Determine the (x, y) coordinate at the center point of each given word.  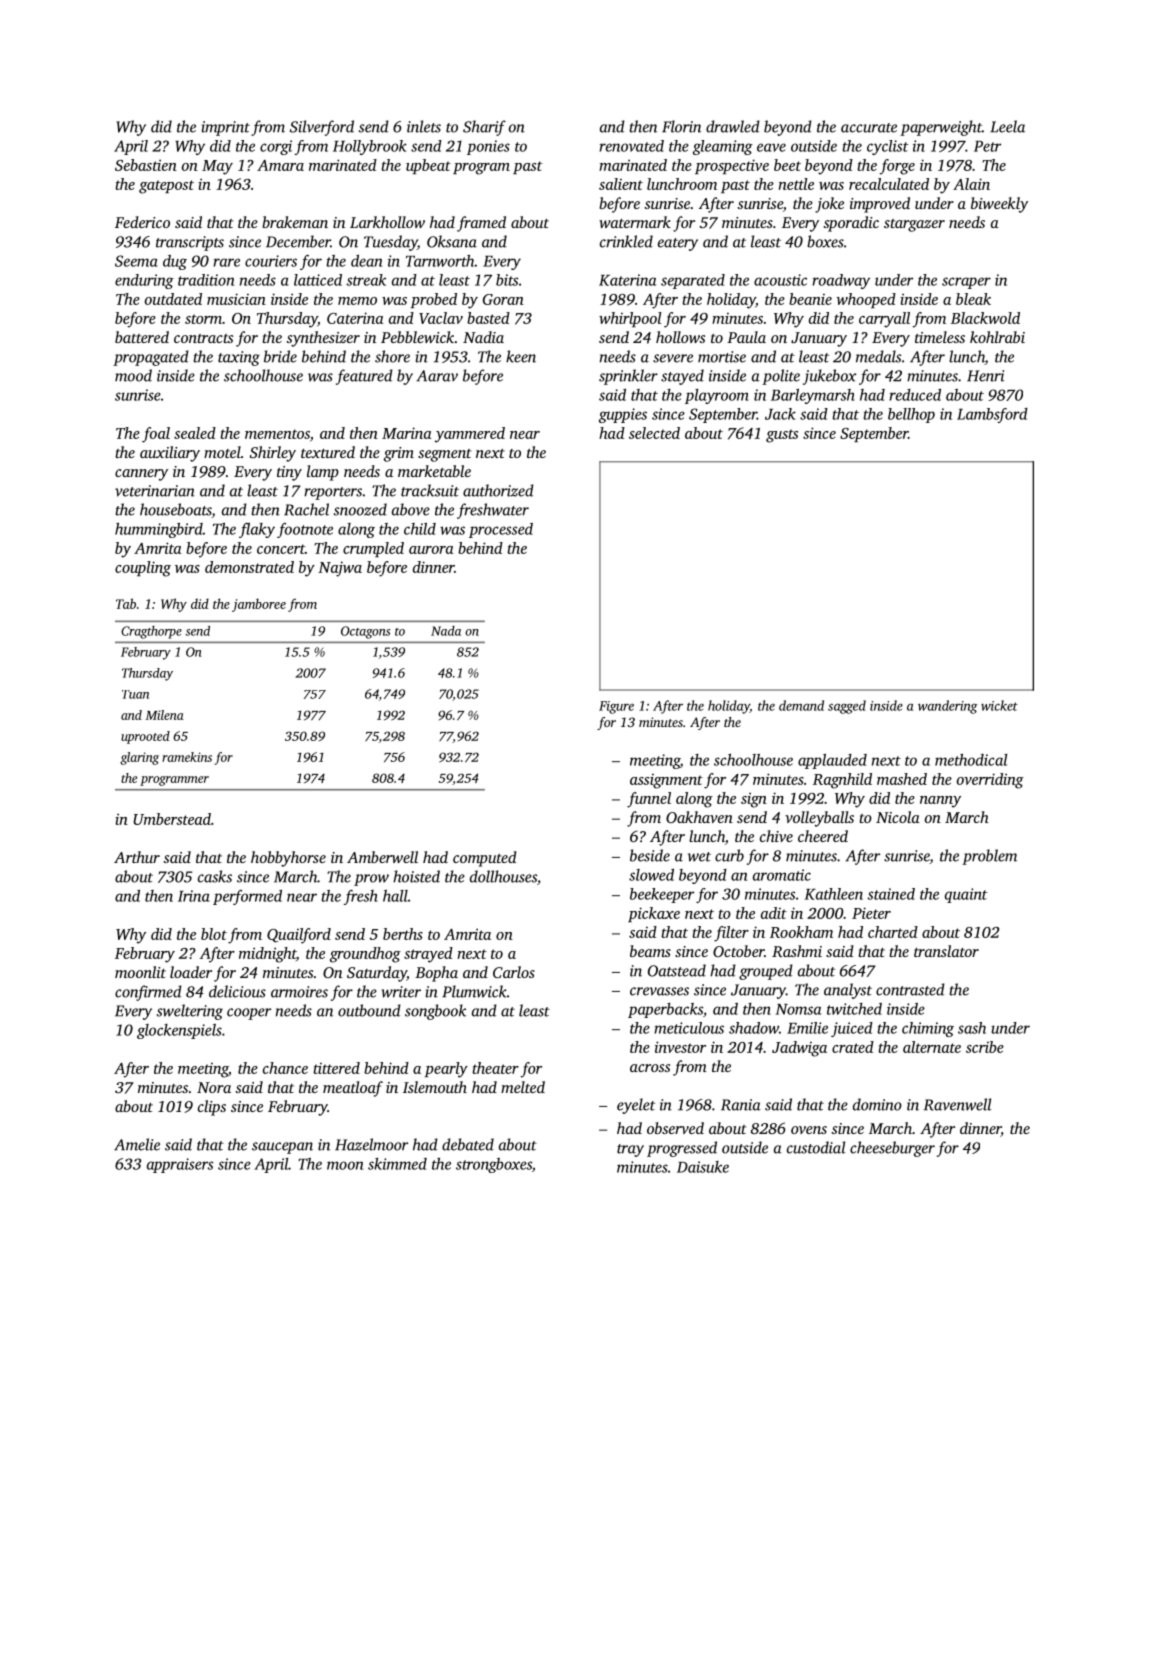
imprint (226, 128)
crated (853, 1047)
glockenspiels (179, 1031)
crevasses (659, 991)
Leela (1007, 126)
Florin (681, 126)
